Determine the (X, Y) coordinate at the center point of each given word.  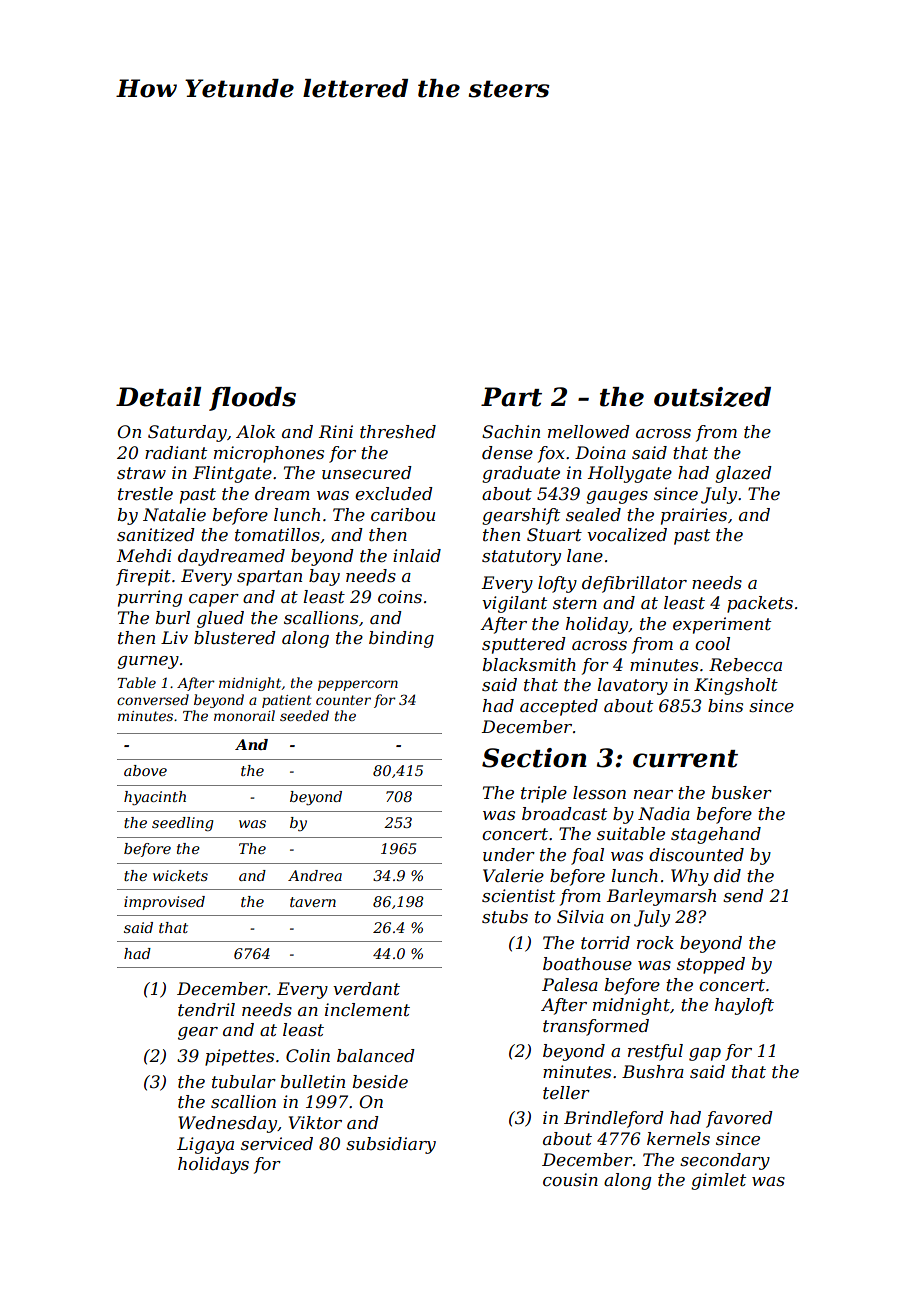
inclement (367, 1010)
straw (141, 473)
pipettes (239, 1057)
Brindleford (614, 1119)
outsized (712, 397)
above (145, 770)
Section (534, 758)
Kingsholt (736, 686)
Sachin (511, 432)
